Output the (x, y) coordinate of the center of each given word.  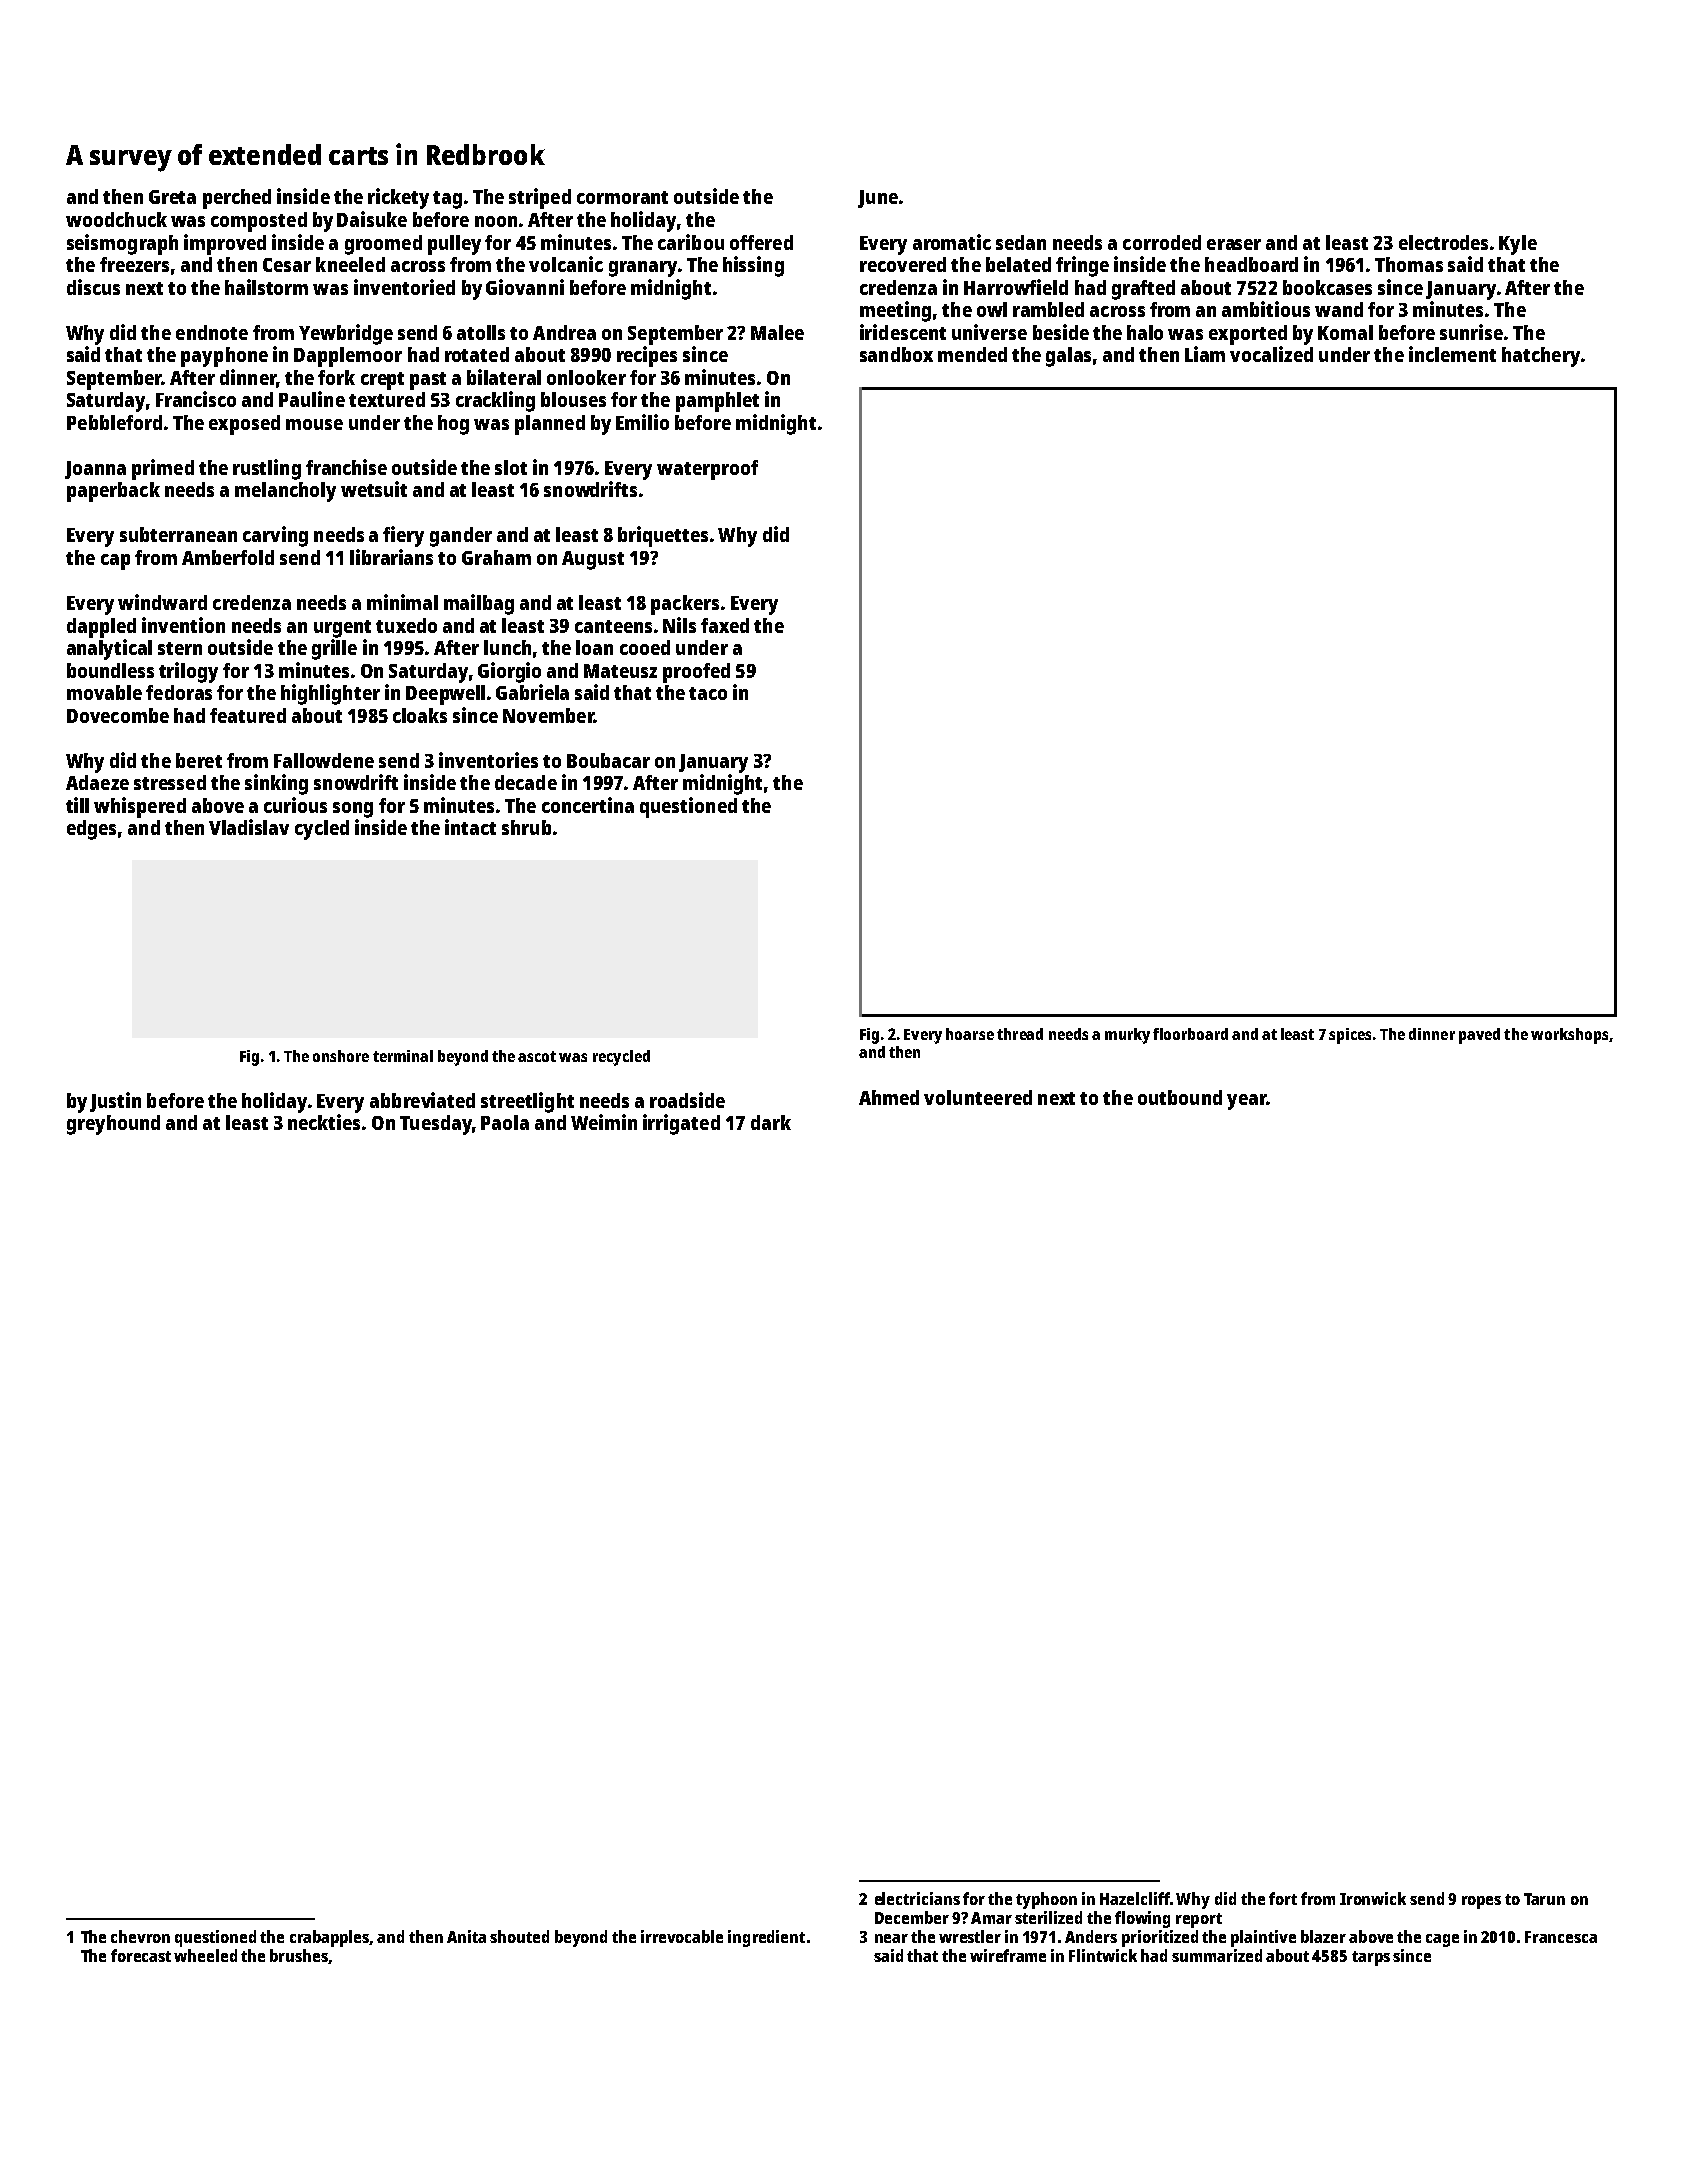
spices (1350, 1036)
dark (771, 1122)
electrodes (1443, 242)
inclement (1452, 354)
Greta (172, 197)
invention (183, 625)
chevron (140, 1936)
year (1246, 1102)
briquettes (663, 536)
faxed (725, 625)
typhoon (1046, 1900)
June (878, 199)
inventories (488, 760)
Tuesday (436, 1125)
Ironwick (1373, 1898)
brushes (299, 1955)
